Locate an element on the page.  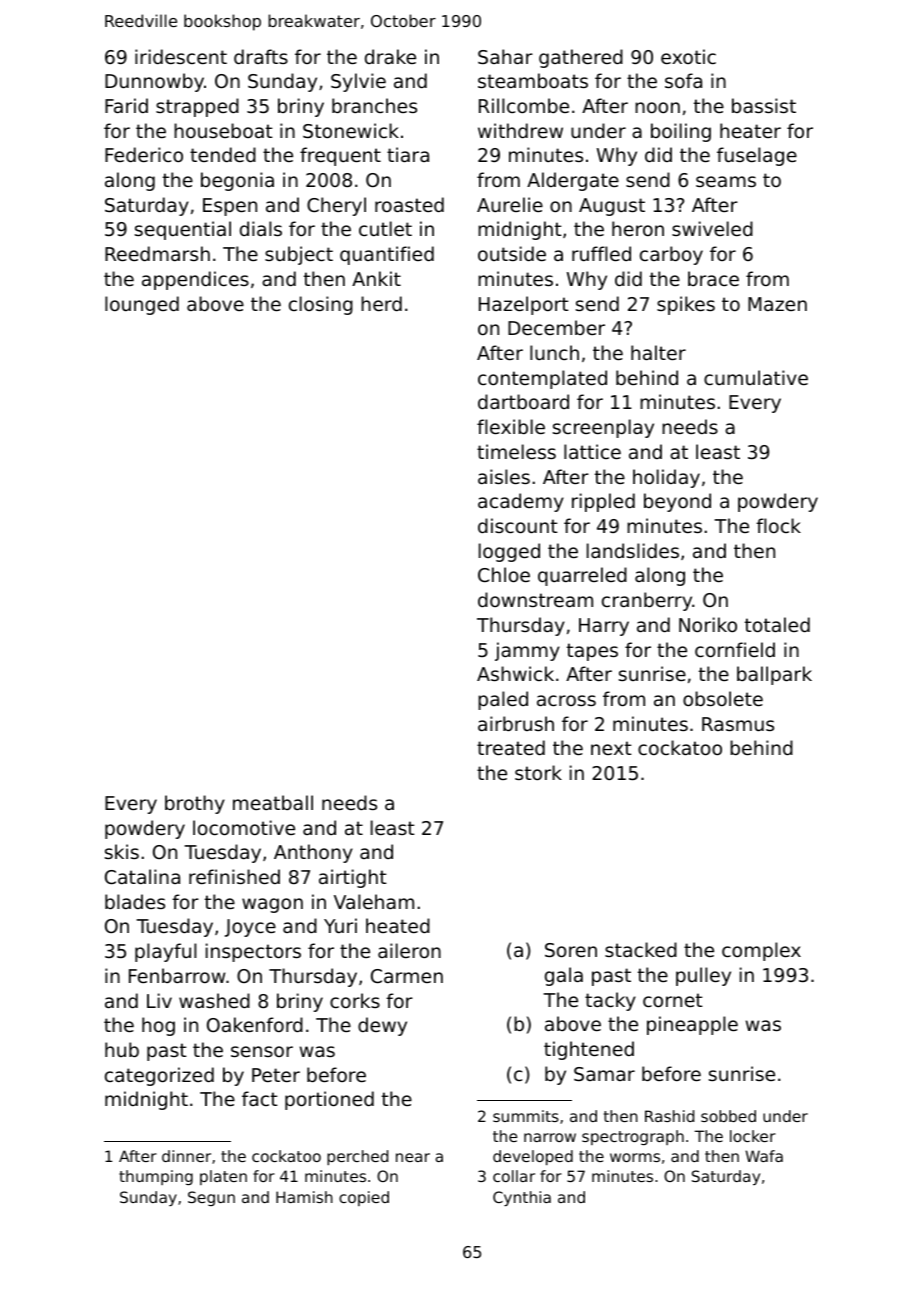
blades is located at coordinates (135, 901).
